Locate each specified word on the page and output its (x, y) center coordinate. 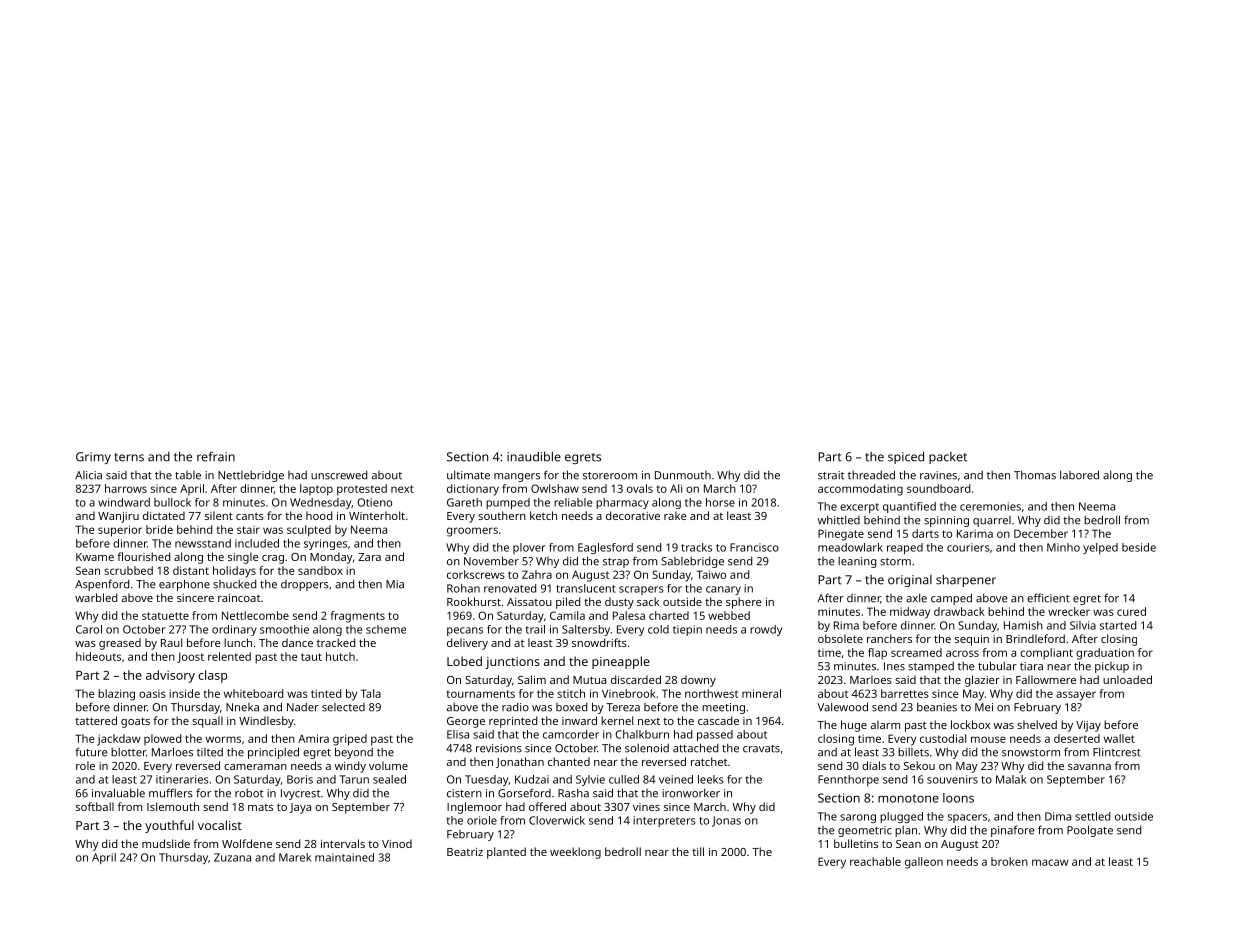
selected (343, 707)
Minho (1063, 547)
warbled (96, 597)
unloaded (1127, 679)
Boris (300, 779)
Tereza (623, 707)
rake (675, 515)
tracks (696, 547)
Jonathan (520, 762)
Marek (295, 857)
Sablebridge (692, 562)
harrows (126, 488)
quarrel (992, 521)
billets (913, 752)
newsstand (203, 543)
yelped (1100, 548)
